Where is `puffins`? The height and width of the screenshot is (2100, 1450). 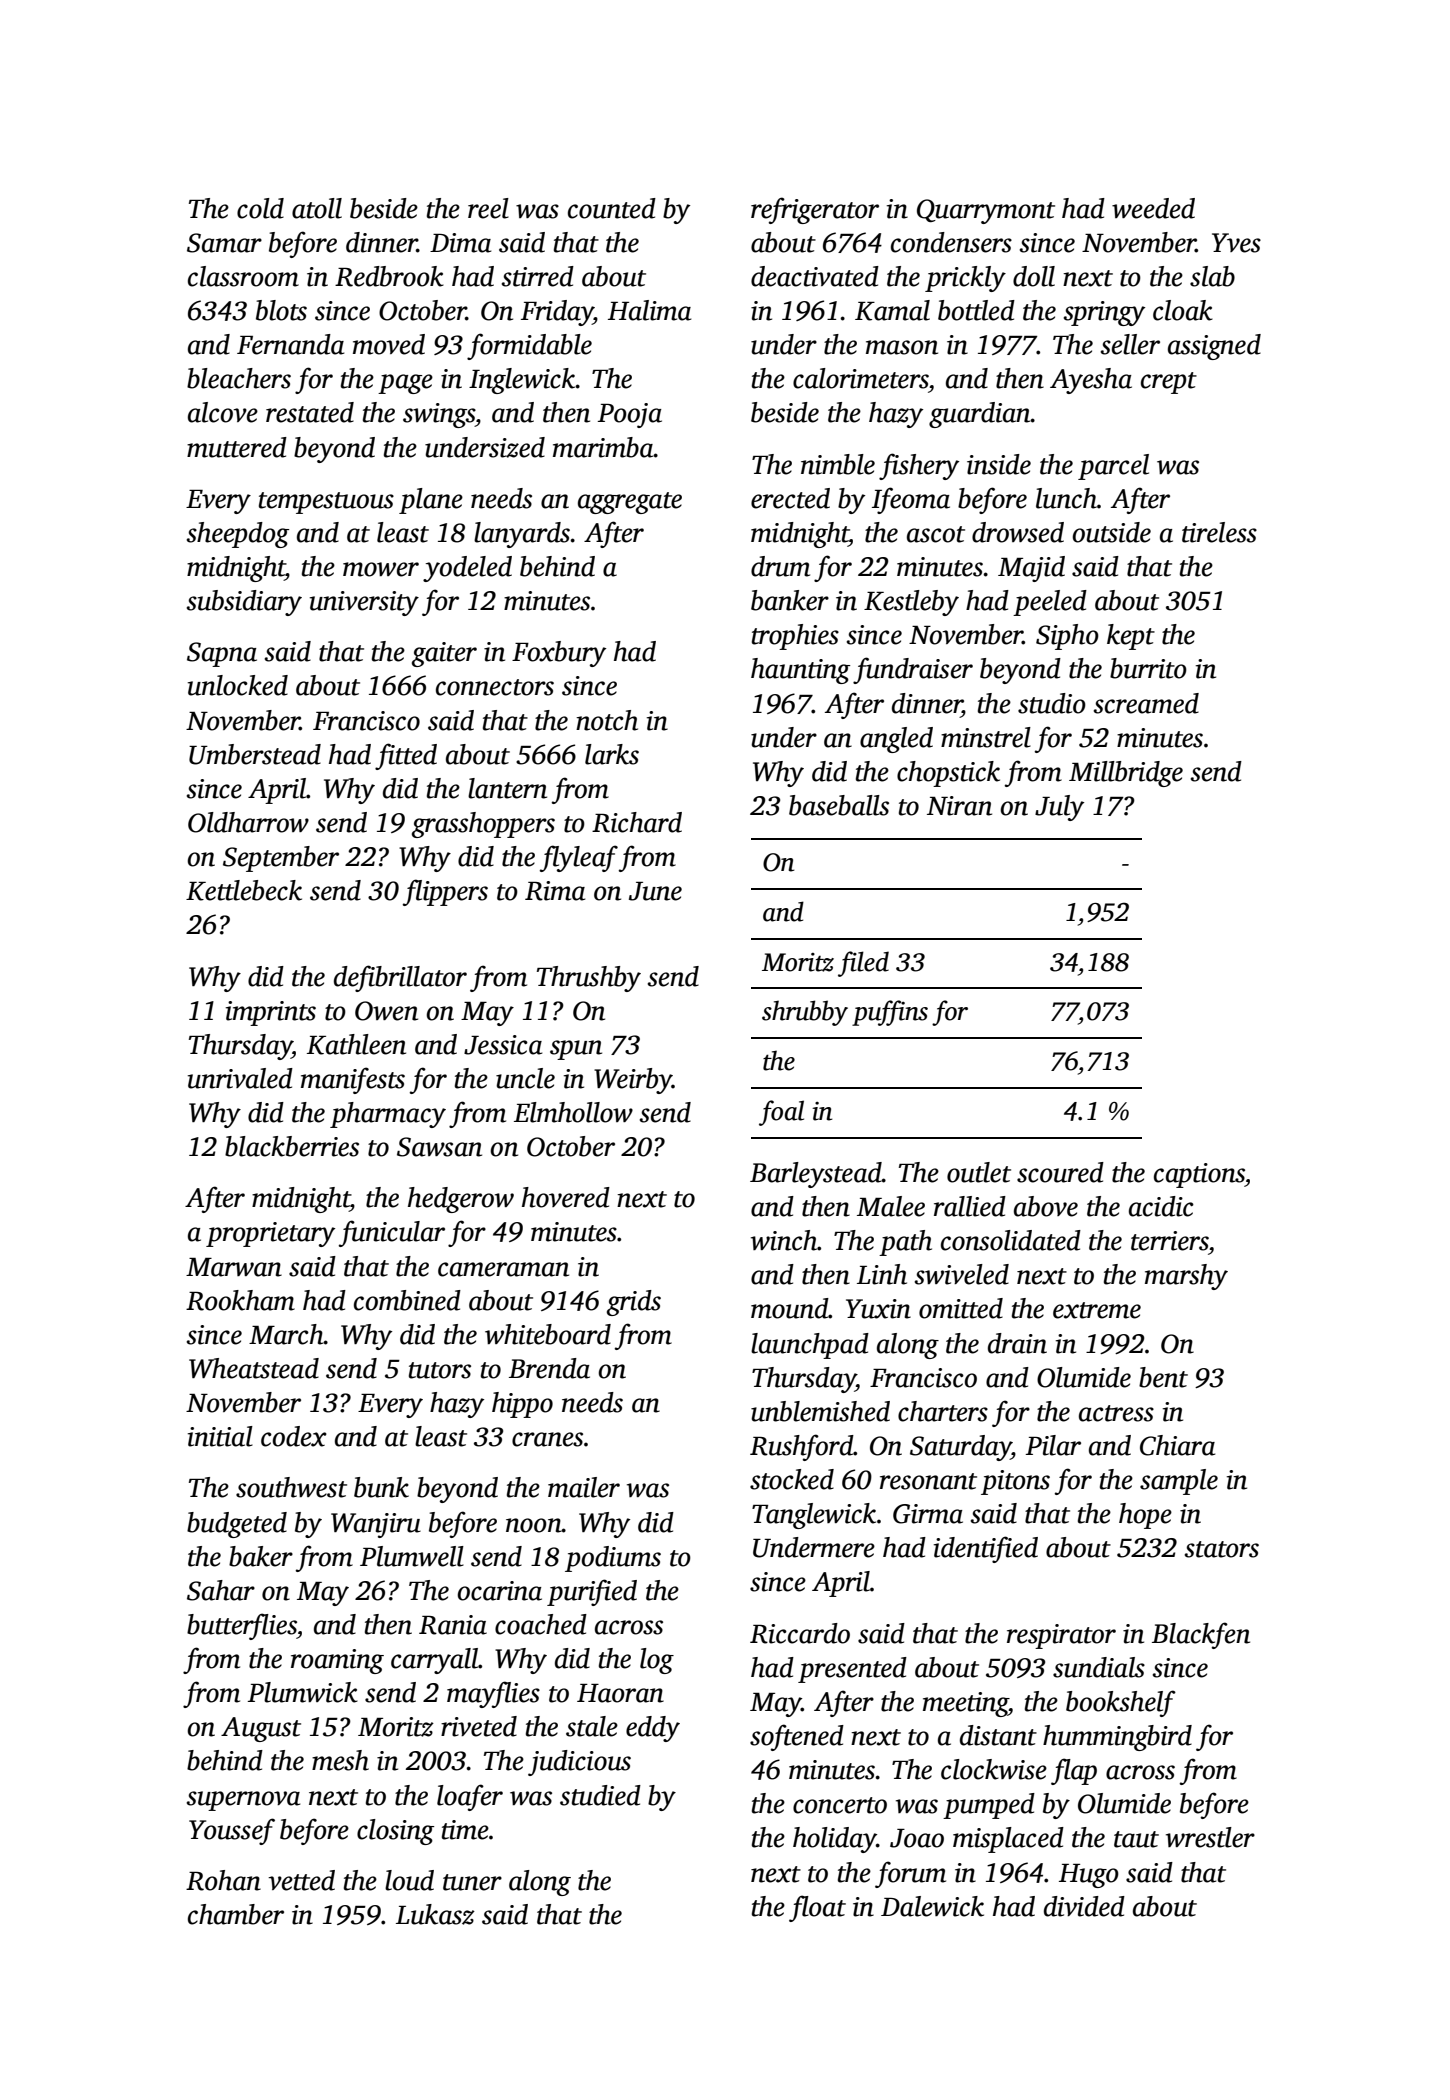
puffins is located at coordinates (890, 1013).
